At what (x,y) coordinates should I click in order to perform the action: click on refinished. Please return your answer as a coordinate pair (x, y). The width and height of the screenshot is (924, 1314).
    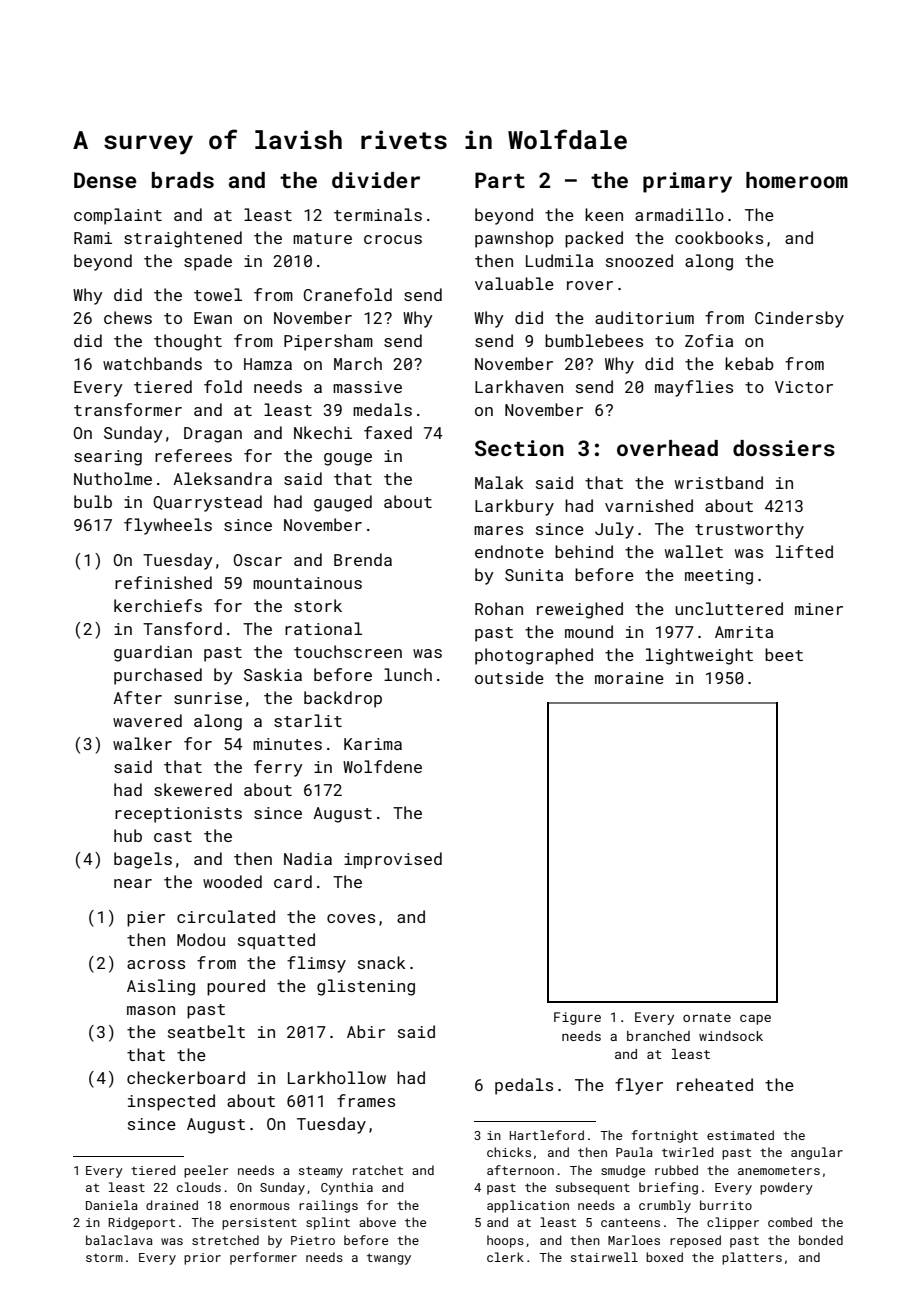
    Looking at the image, I should click on (163, 582).
